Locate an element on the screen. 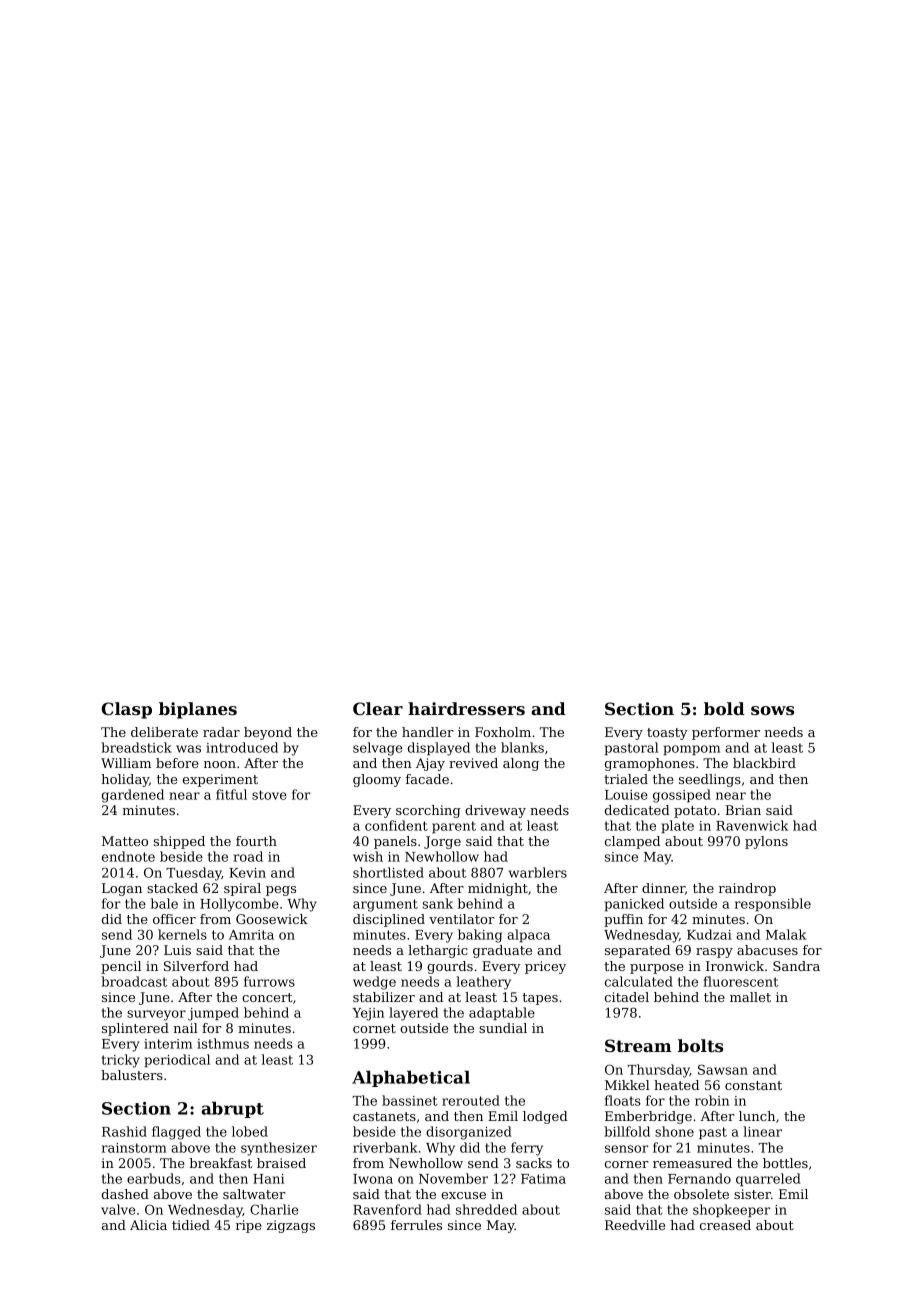  pricey is located at coordinates (545, 967).
